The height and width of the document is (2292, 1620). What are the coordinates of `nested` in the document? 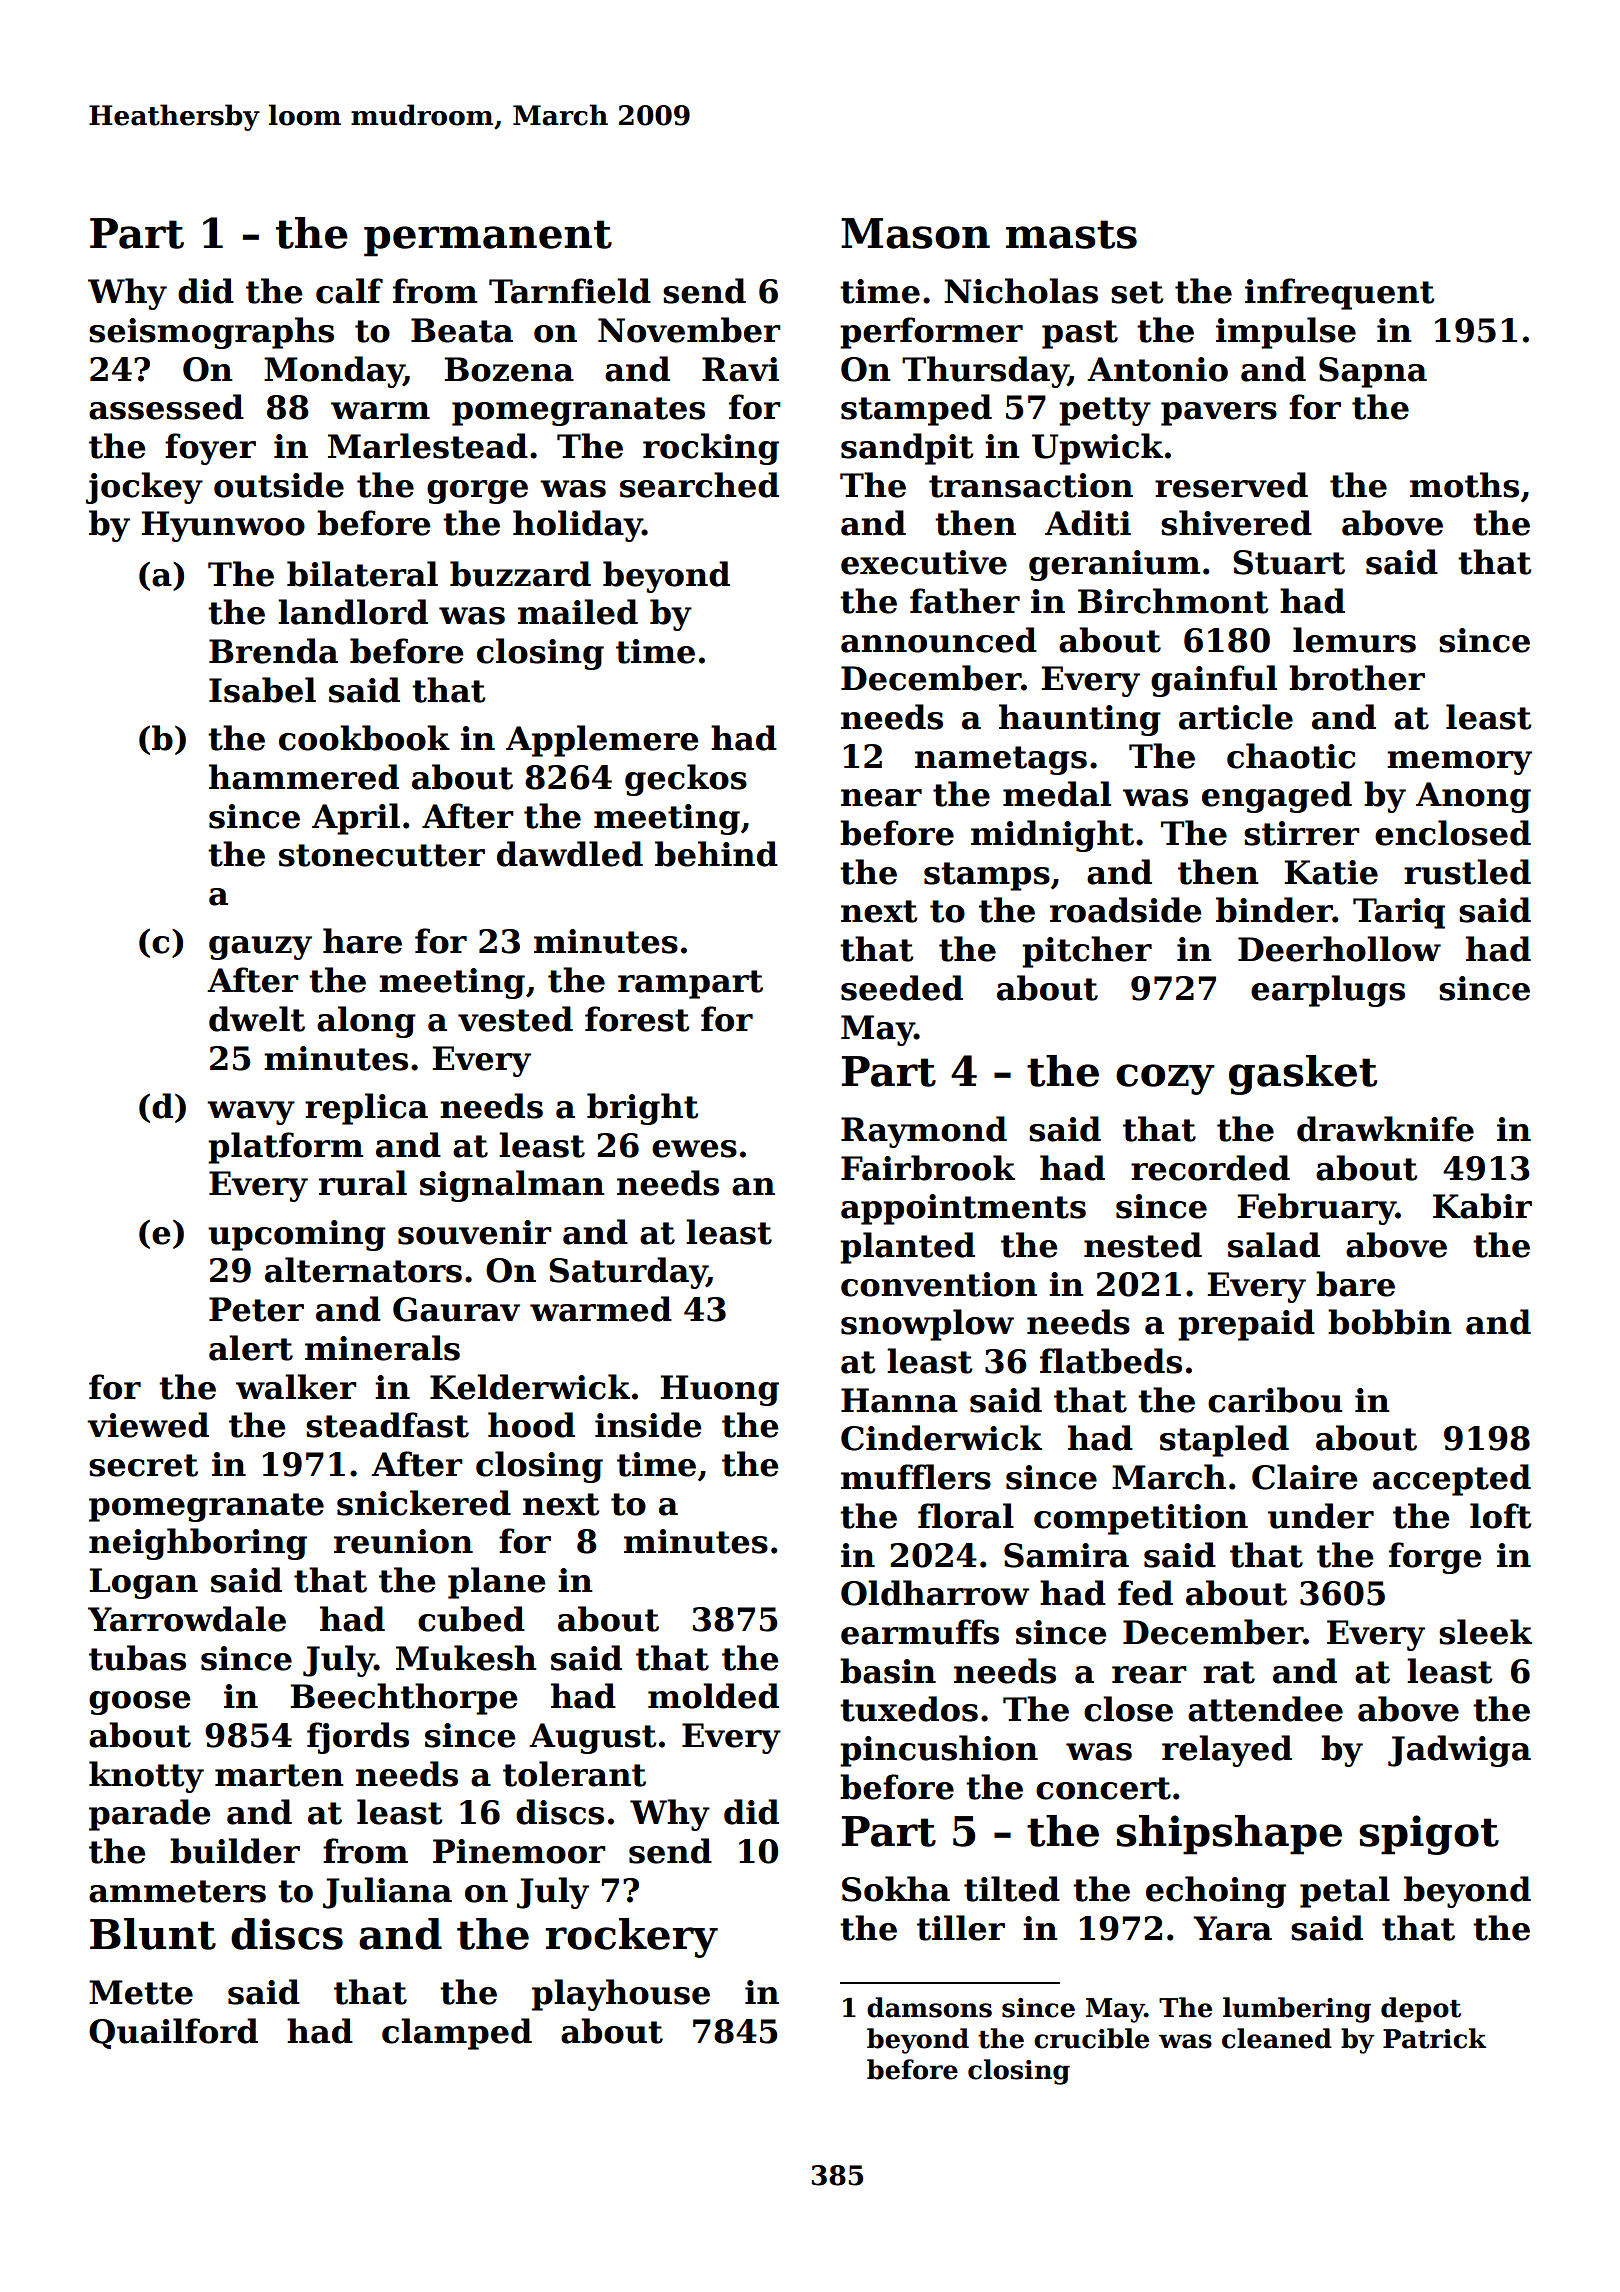 It's located at (1143, 1245).
